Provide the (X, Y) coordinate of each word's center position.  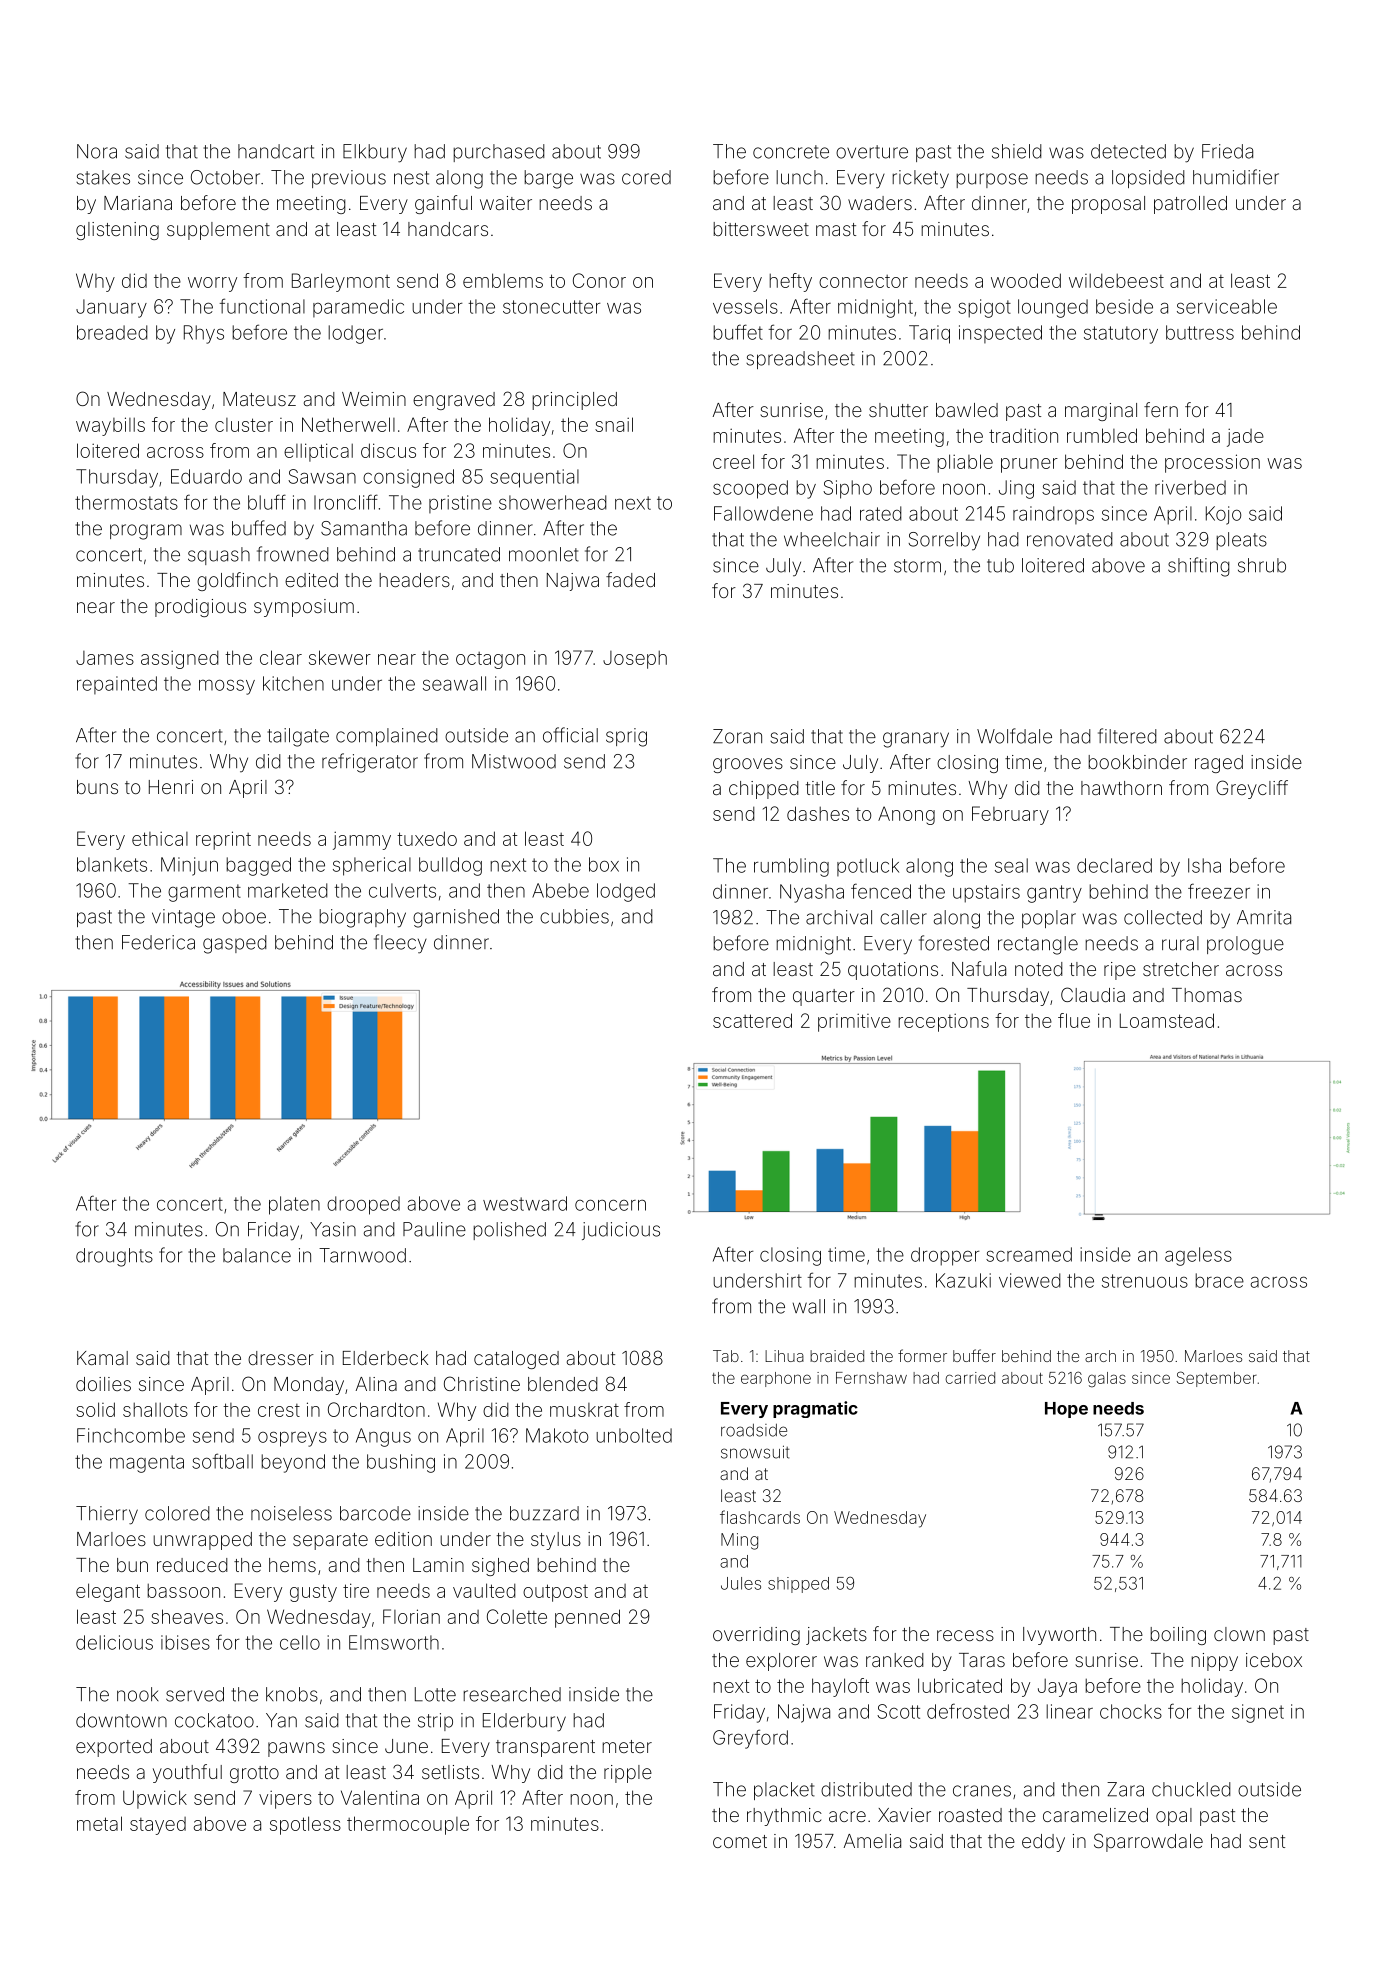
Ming (739, 1541)
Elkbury (375, 153)
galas (1107, 1380)
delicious (114, 1642)
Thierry (107, 1515)
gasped (235, 944)
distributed (866, 1789)
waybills (110, 426)
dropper (945, 1256)
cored (646, 177)
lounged (1053, 308)
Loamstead (1167, 1020)
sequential (534, 478)
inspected (1000, 334)
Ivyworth (1059, 1636)
